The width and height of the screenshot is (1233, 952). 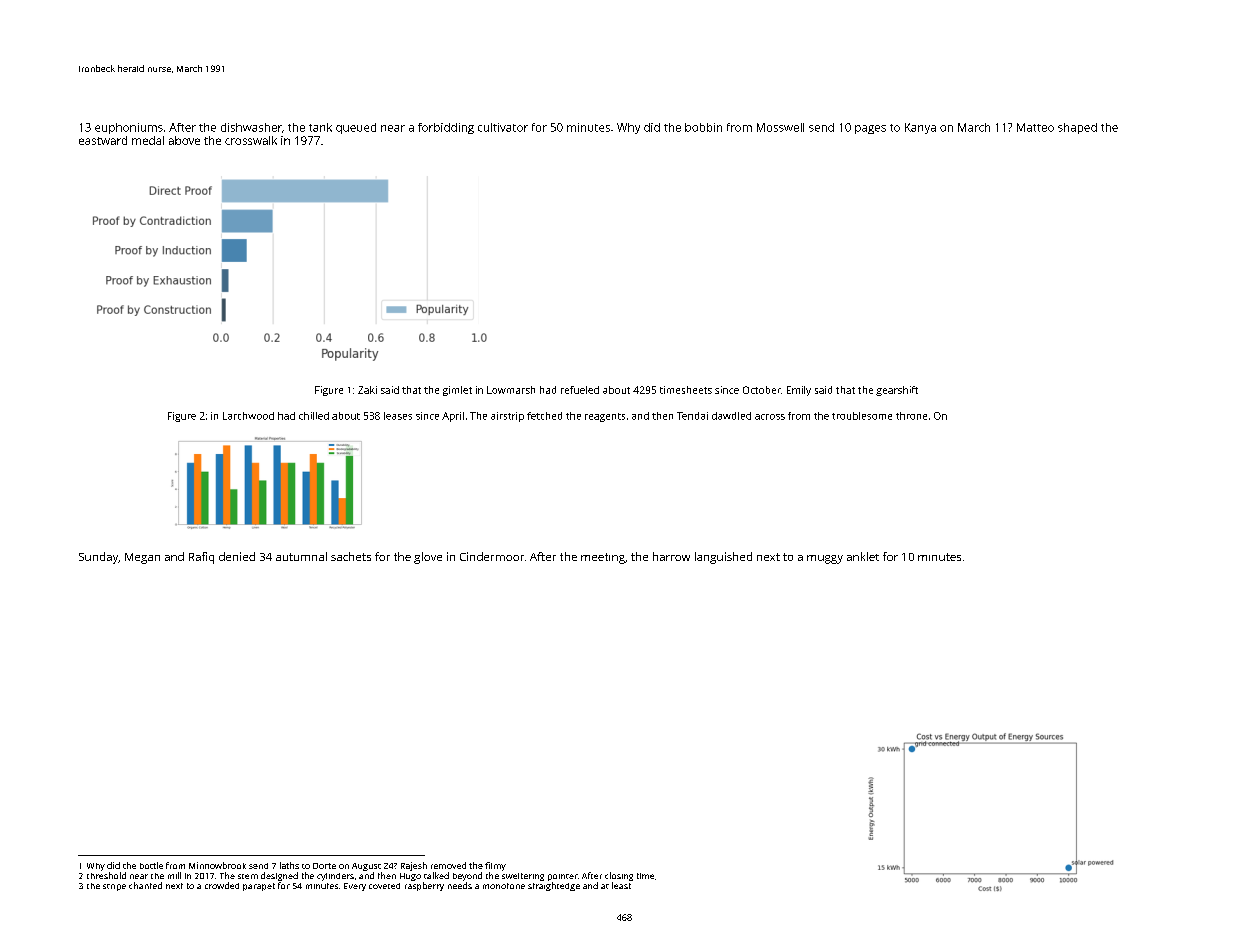 I want to click on anklet, so click(x=863, y=556).
